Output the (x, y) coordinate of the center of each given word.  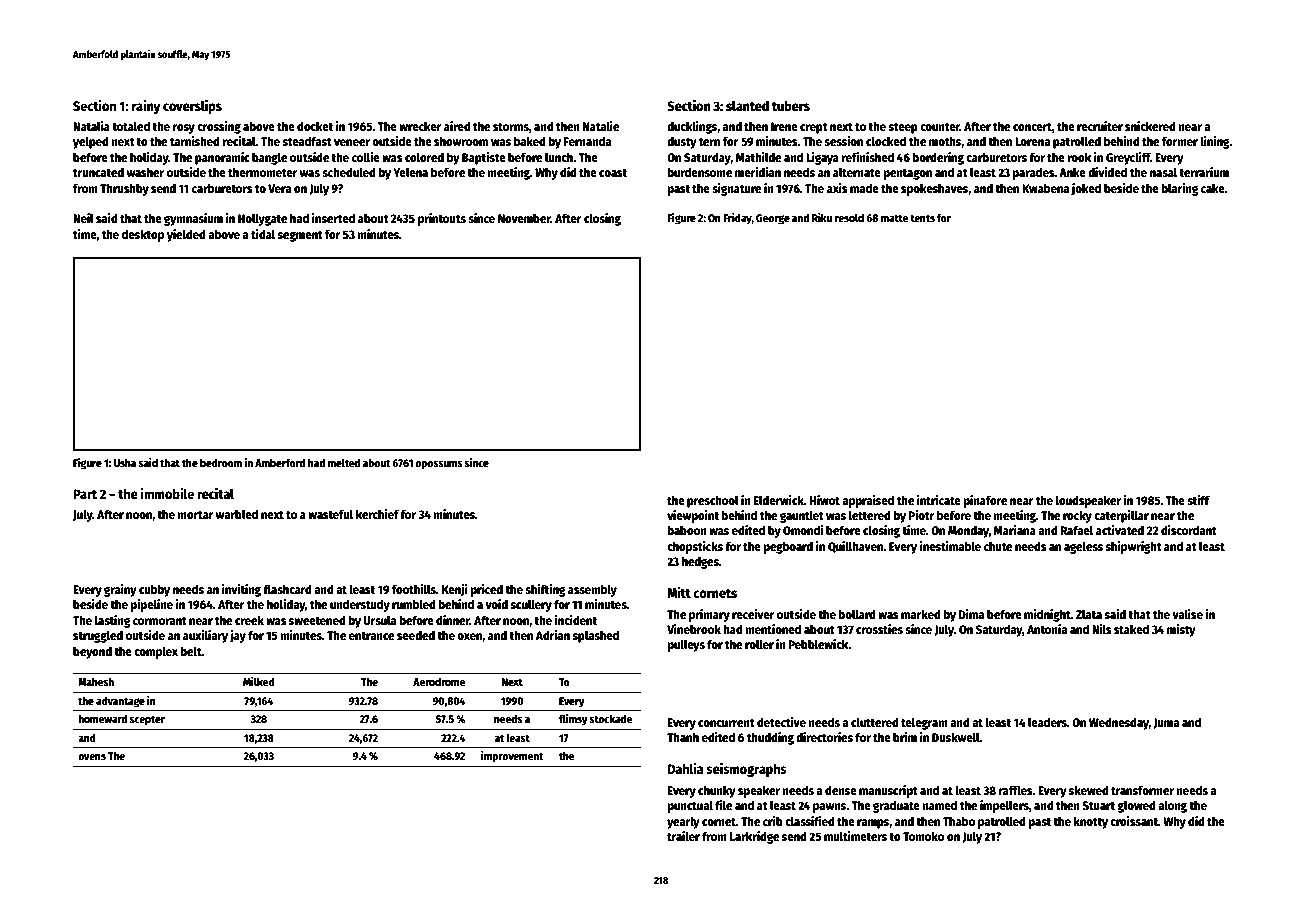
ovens (92, 757)
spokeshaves (935, 189)
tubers (791, 105)
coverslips (192, 107)
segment (300, 236)
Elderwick (779, 500)
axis (837, 188)
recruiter (1100, 126)
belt (191, 651)
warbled (237, 514)
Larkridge (754, 837)
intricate (939, 500)
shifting (545, 590)
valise (1187, 614)
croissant (1134, 821)
